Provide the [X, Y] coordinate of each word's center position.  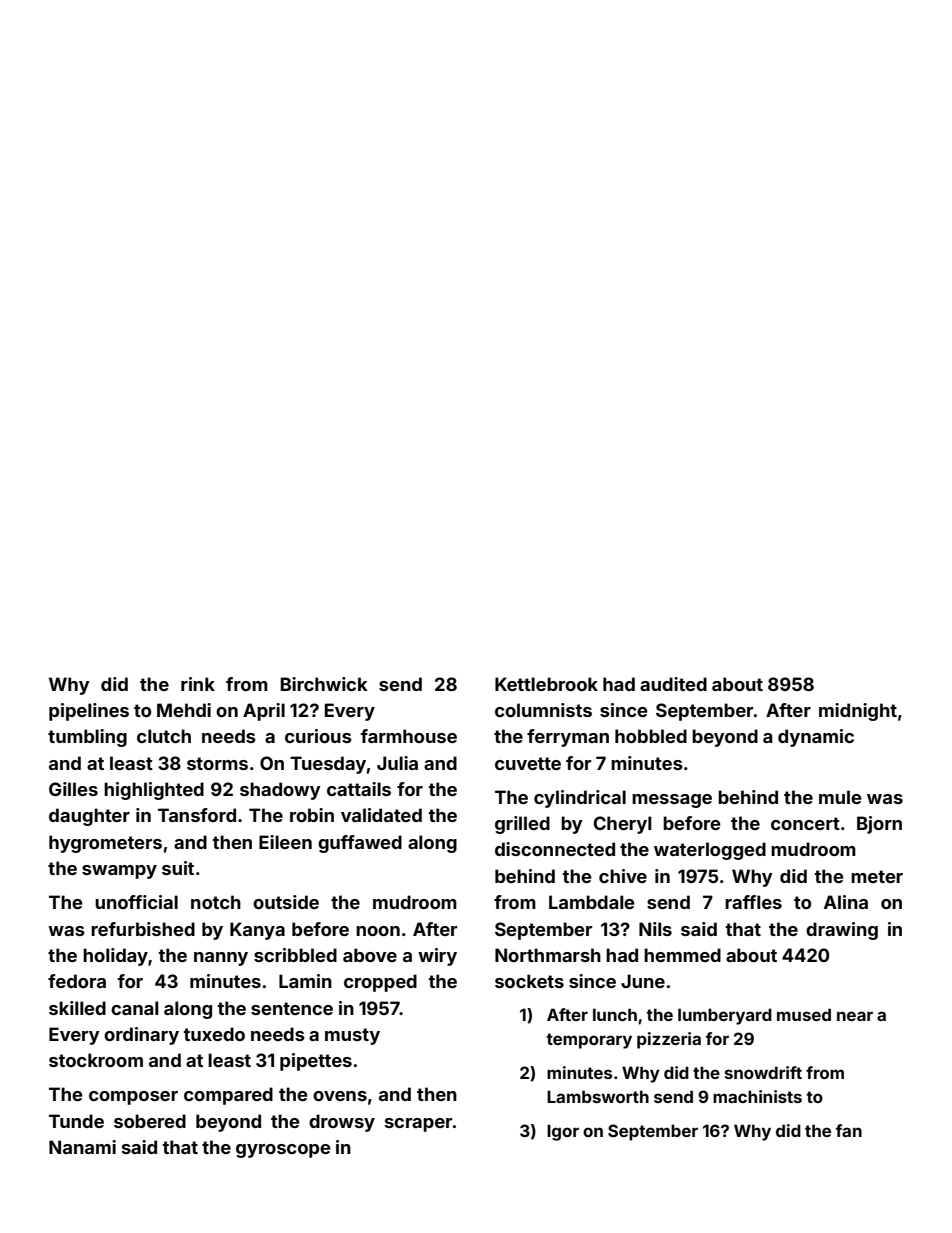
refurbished [143, 929]
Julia [397, 763]
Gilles [73, 789]
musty [352, 1036]
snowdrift [763, 1072]
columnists [543, 710]
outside [286, 902]
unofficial [136, 902]
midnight [858, 712]
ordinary [141, 1036]
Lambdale [592, 902]
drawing [842, 931]
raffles [753, 902]
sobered [150, 1121]
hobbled [651, 736]
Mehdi [184, 710]
